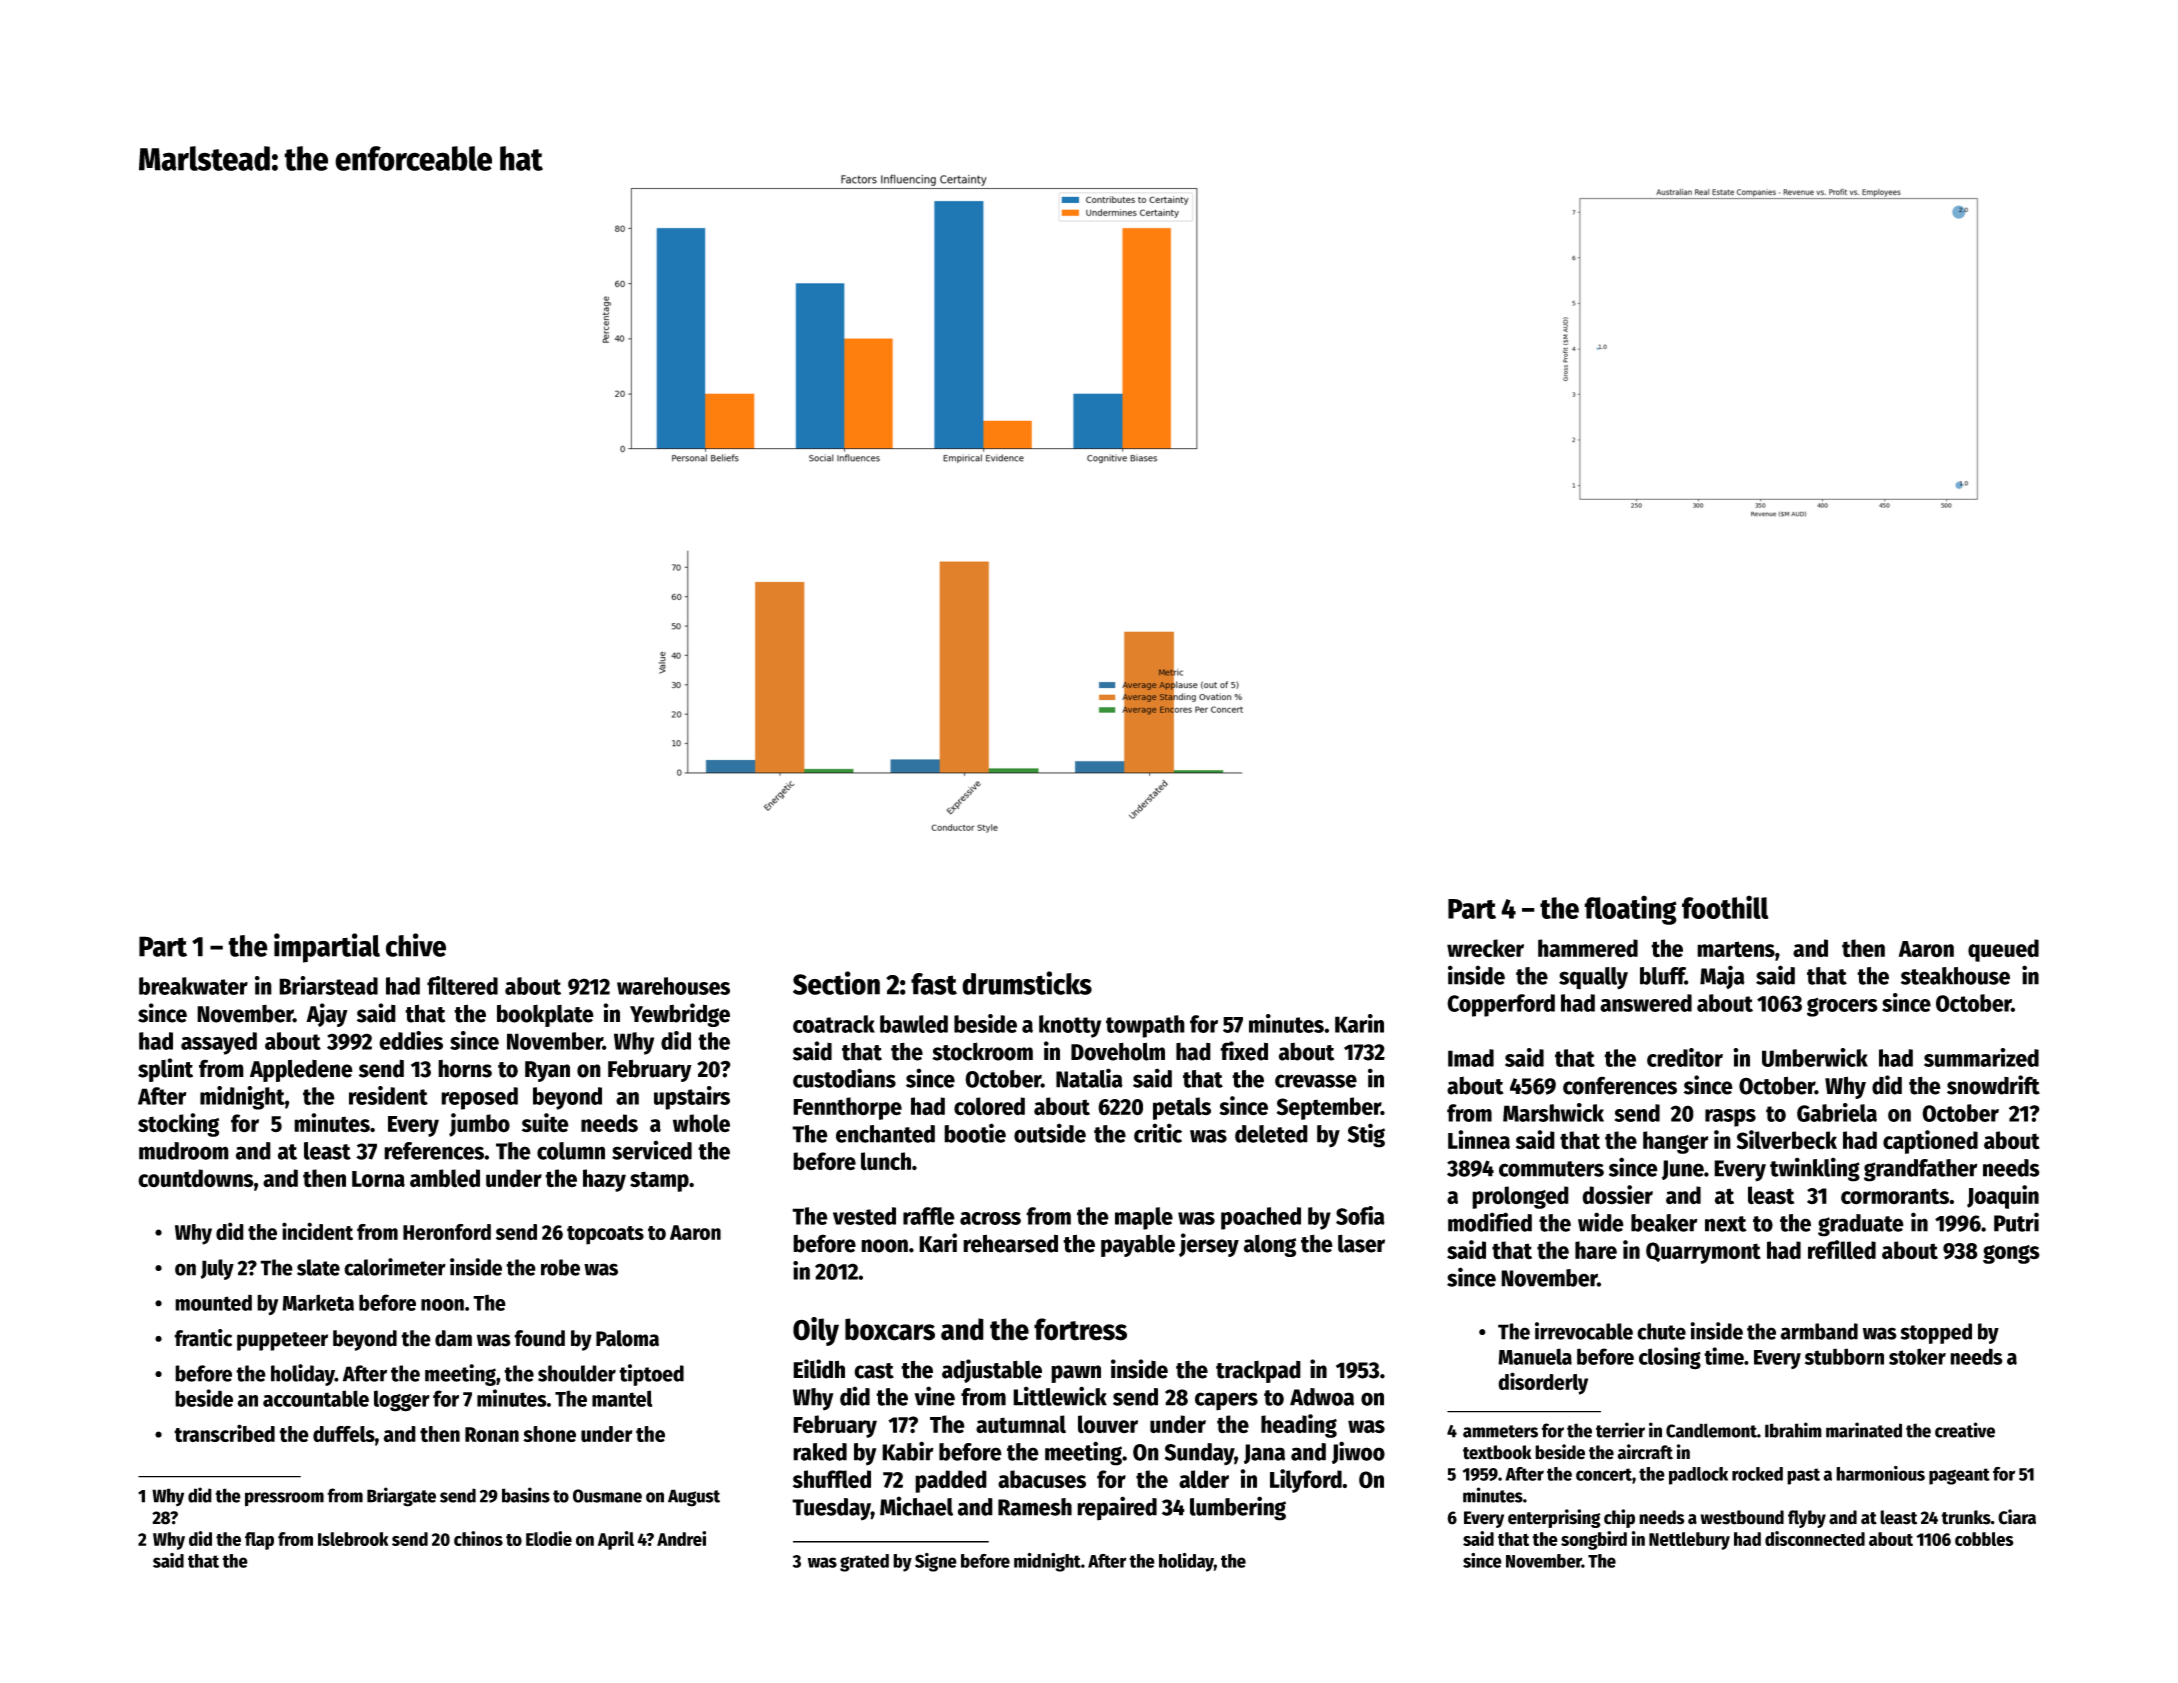 The image size is (2178, 1683). I want to click on stockroom, so click(982, 1051).
